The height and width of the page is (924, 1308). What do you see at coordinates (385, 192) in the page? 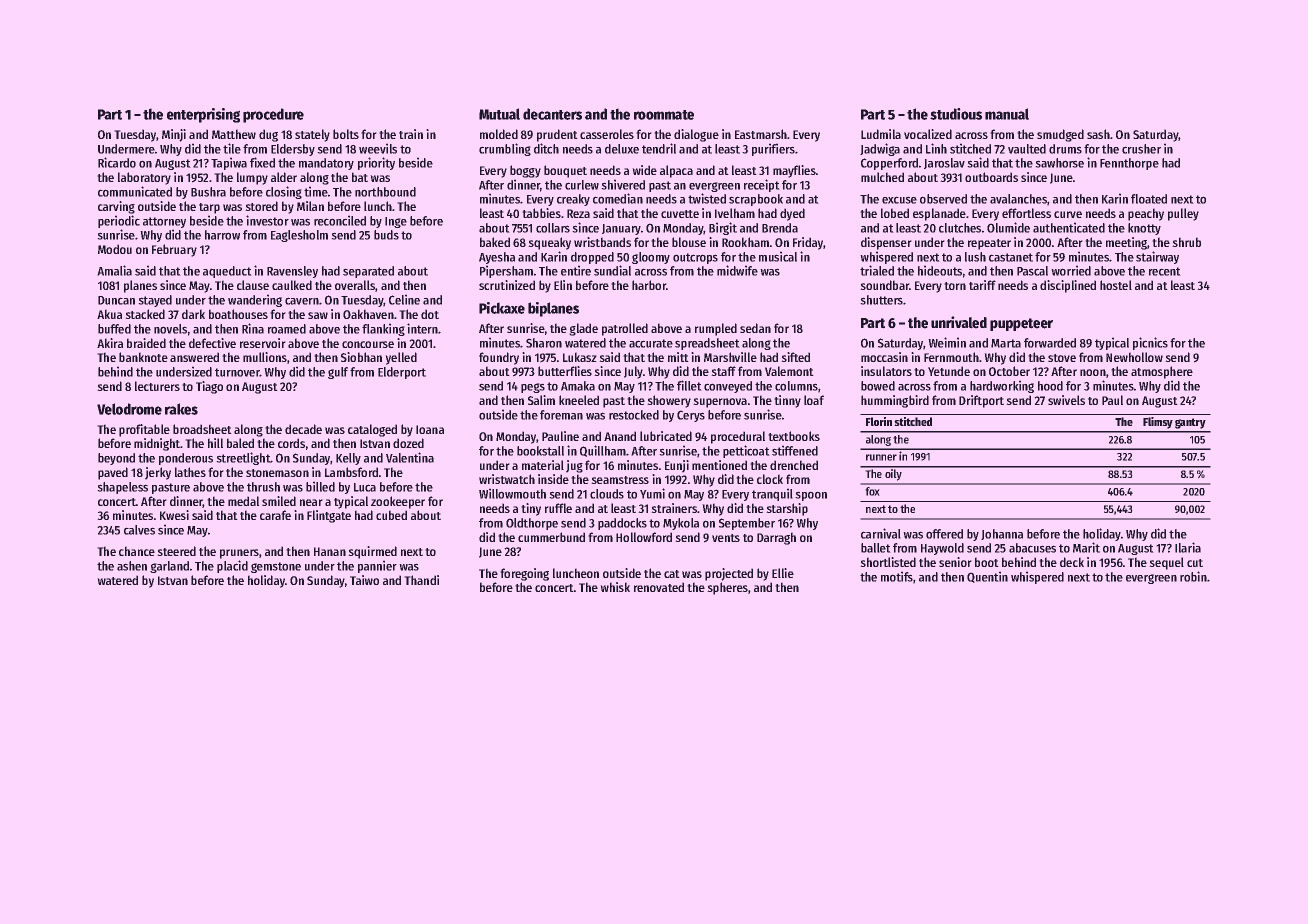
I see `northbound` at bounding box center [385, 192].
